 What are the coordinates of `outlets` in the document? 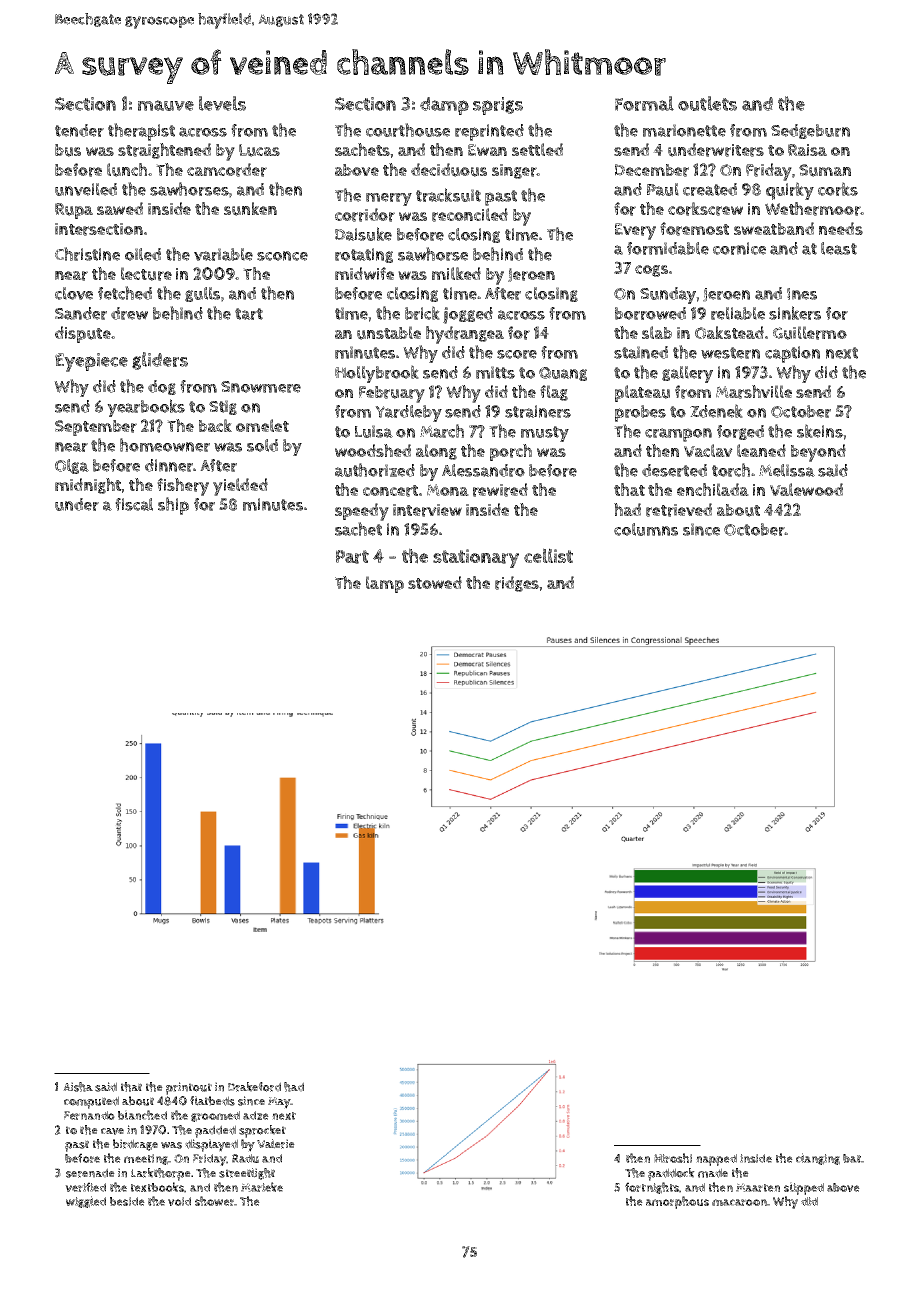 It's located at (707, 103).
